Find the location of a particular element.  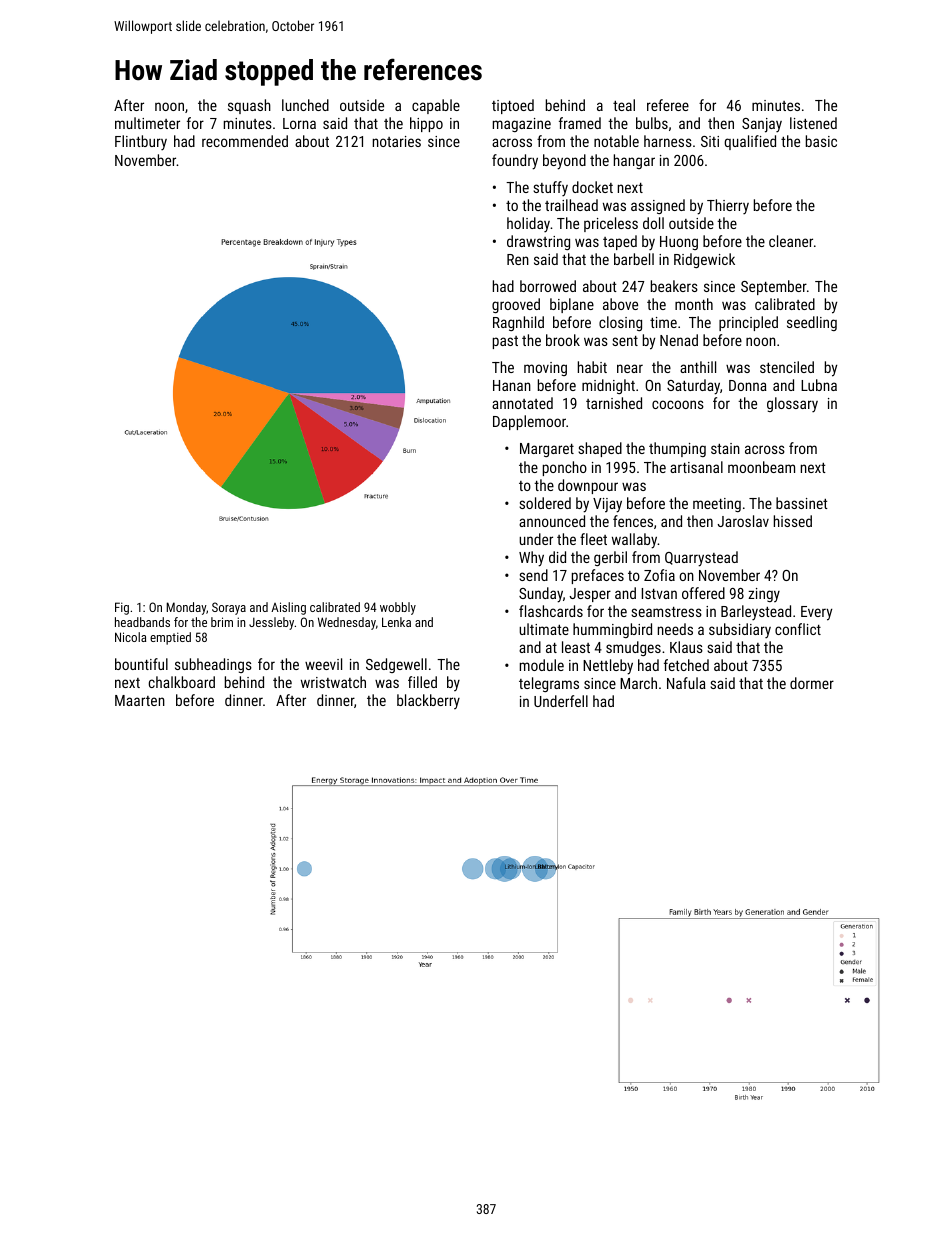

Flintbury is located at coordinates (141, 143).
